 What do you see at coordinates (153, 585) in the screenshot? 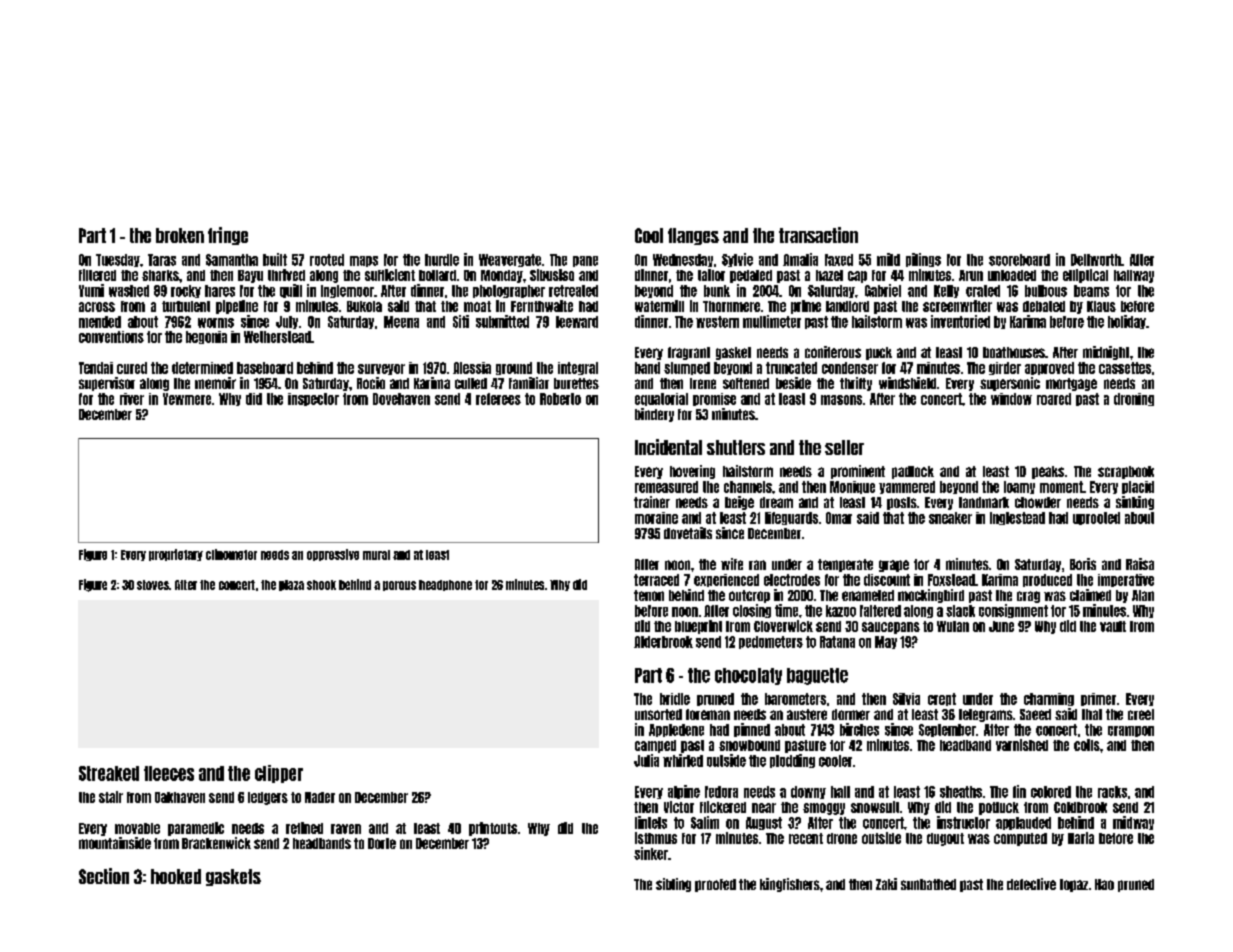
I see `stoves` at bounding box center [153, 585].
